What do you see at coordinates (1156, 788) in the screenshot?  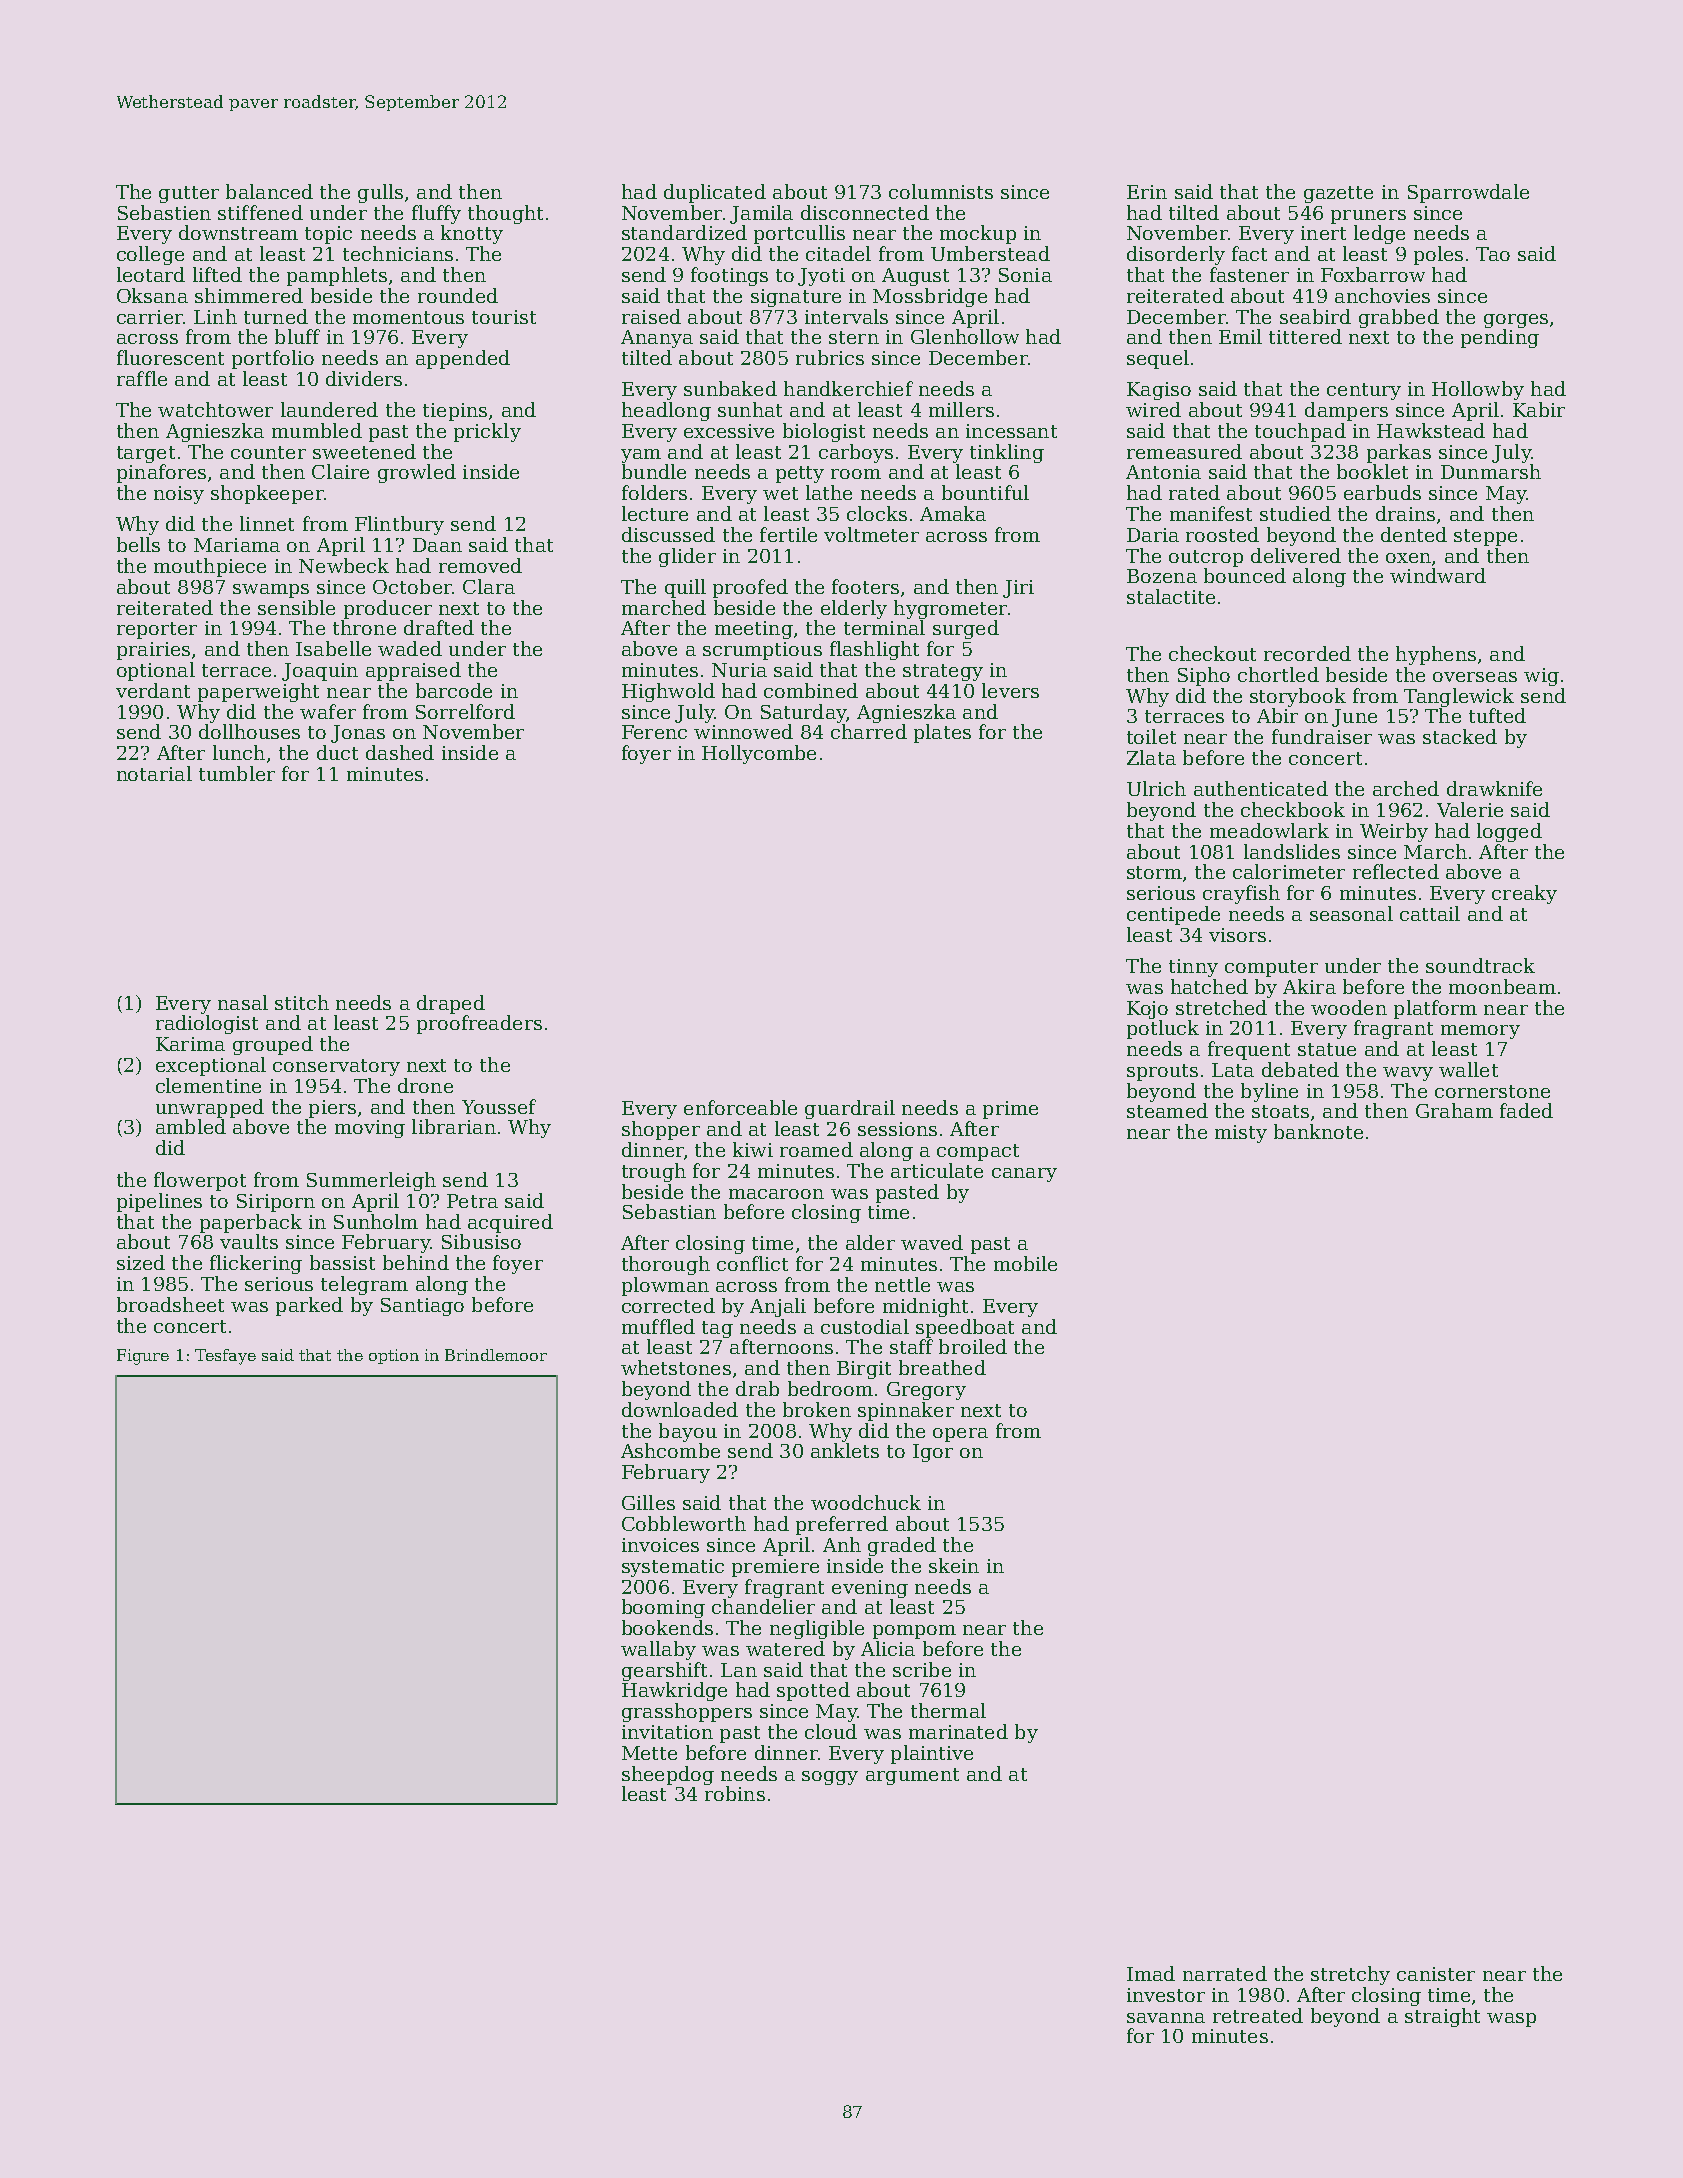 I see `Ulrich` at bounding box center [1156, 788].
